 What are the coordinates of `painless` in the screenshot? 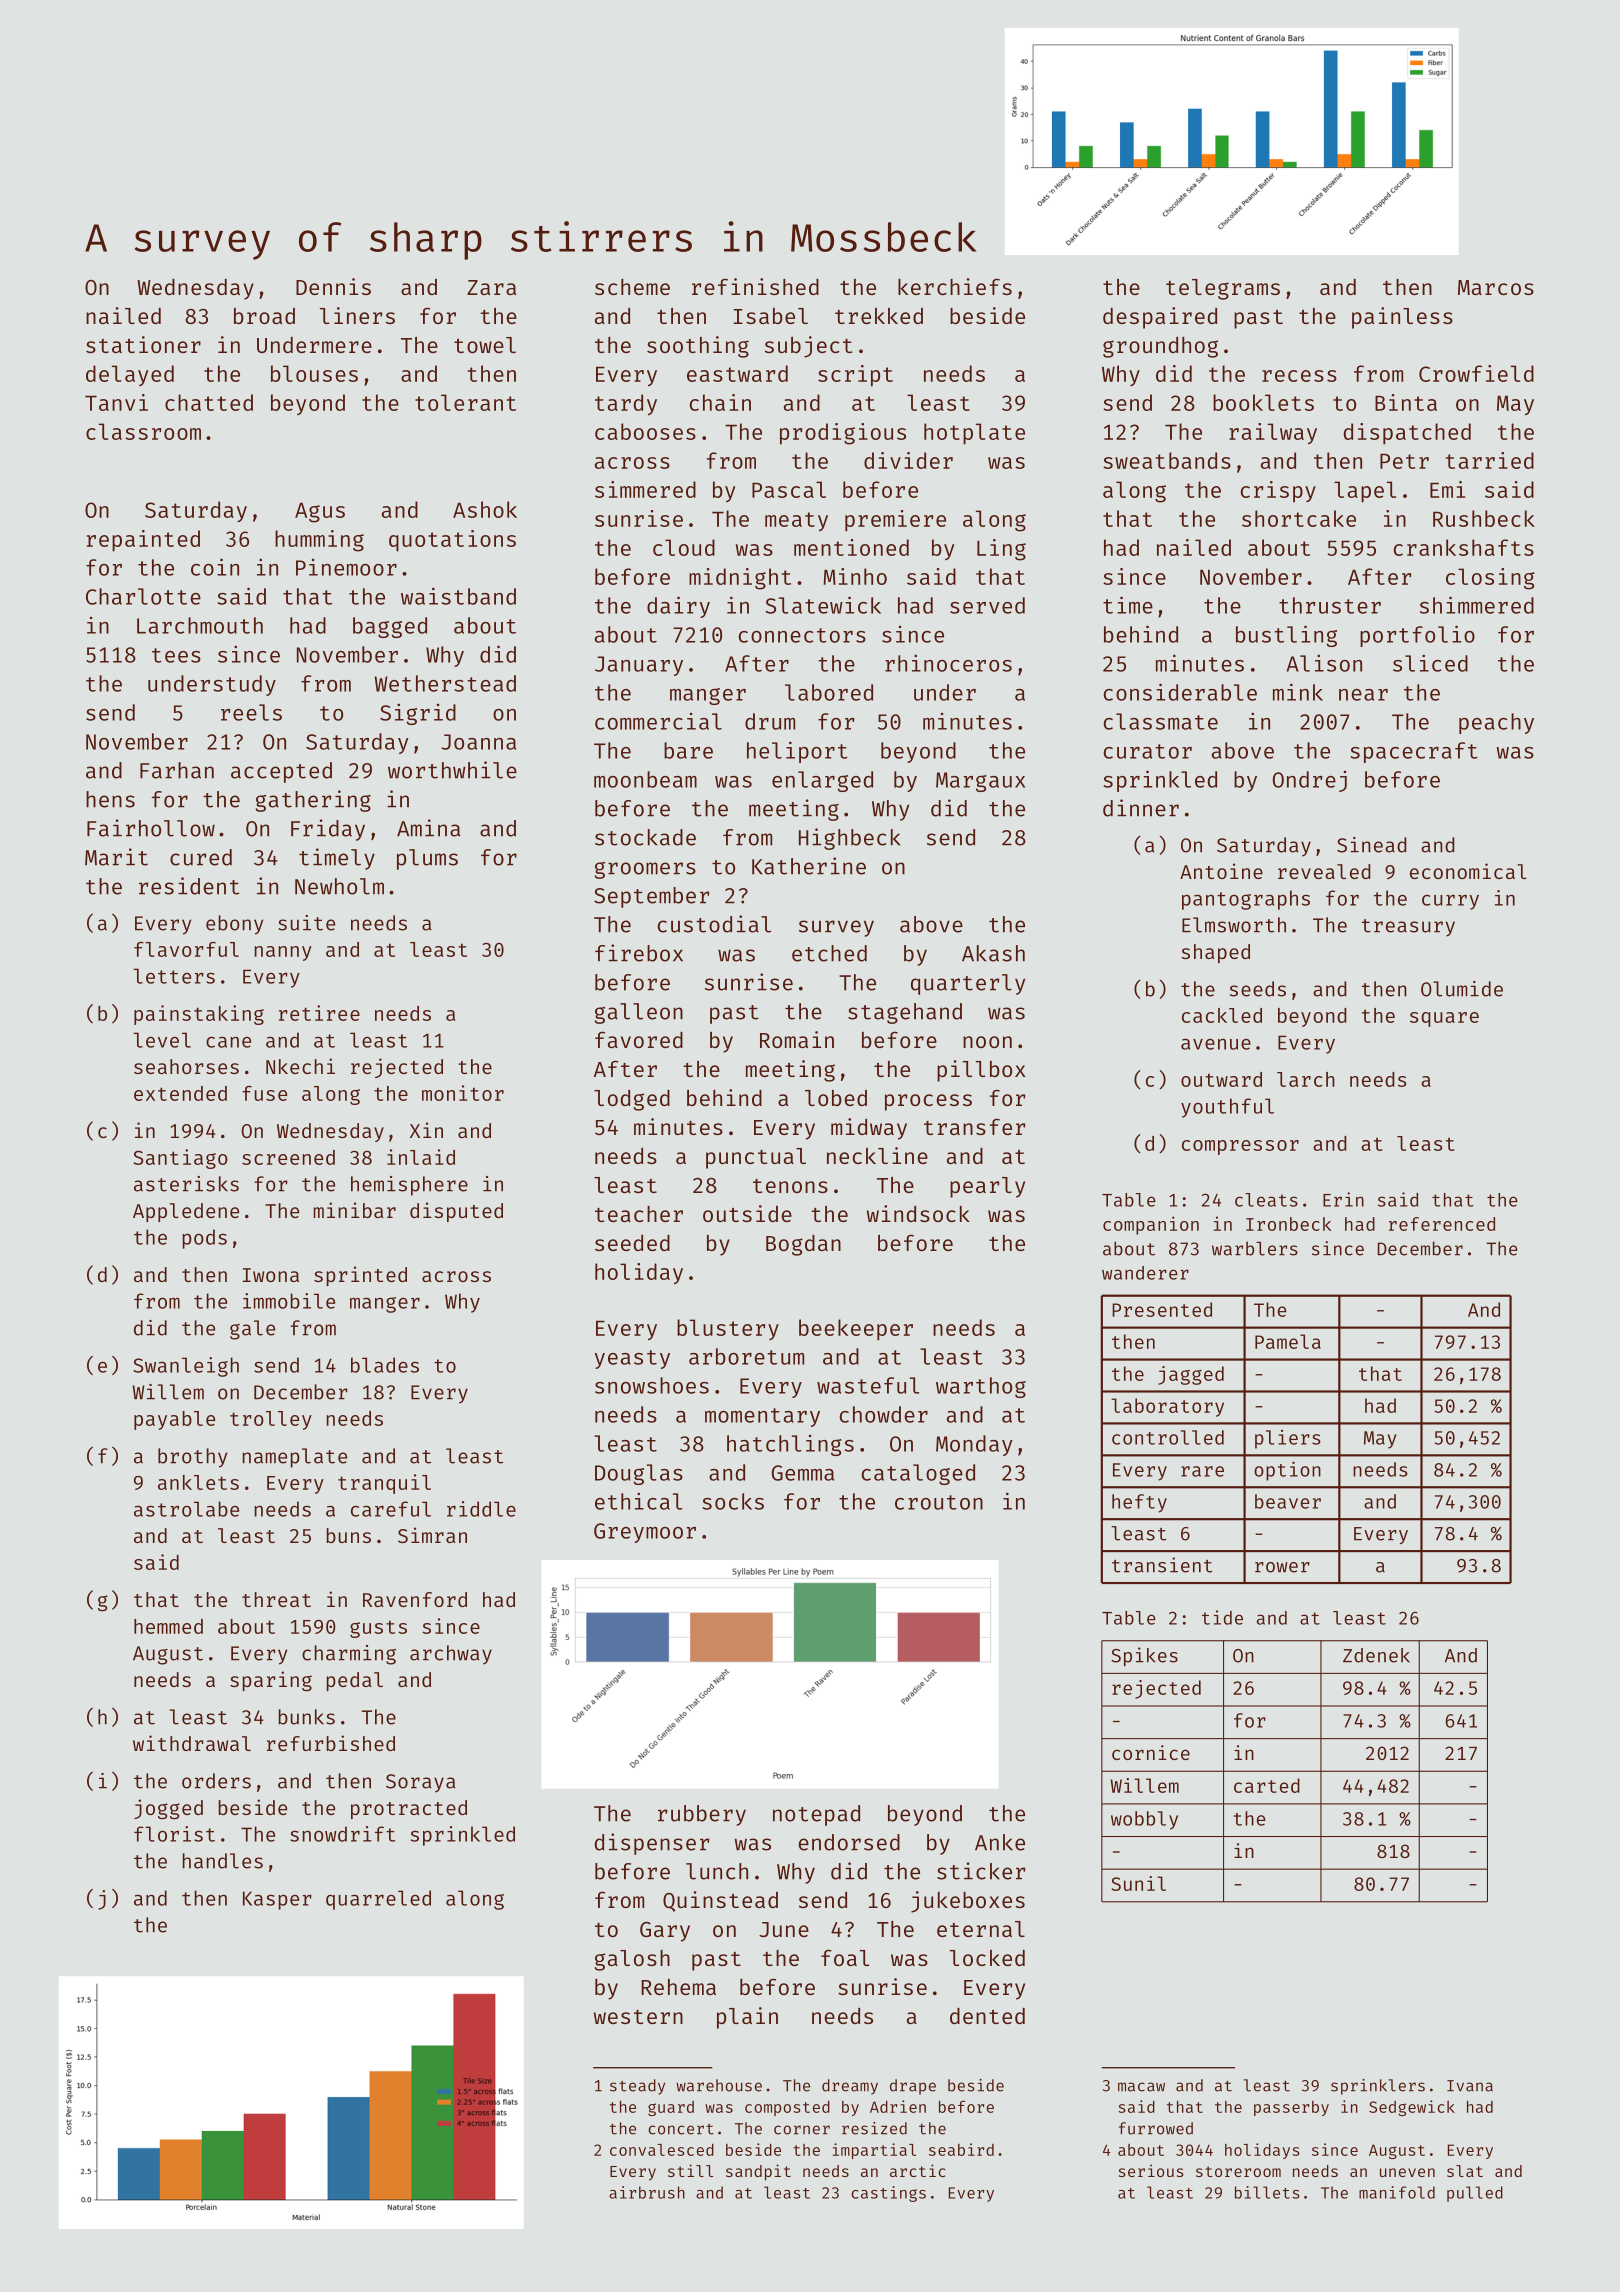 It's located at (1402, 318).
